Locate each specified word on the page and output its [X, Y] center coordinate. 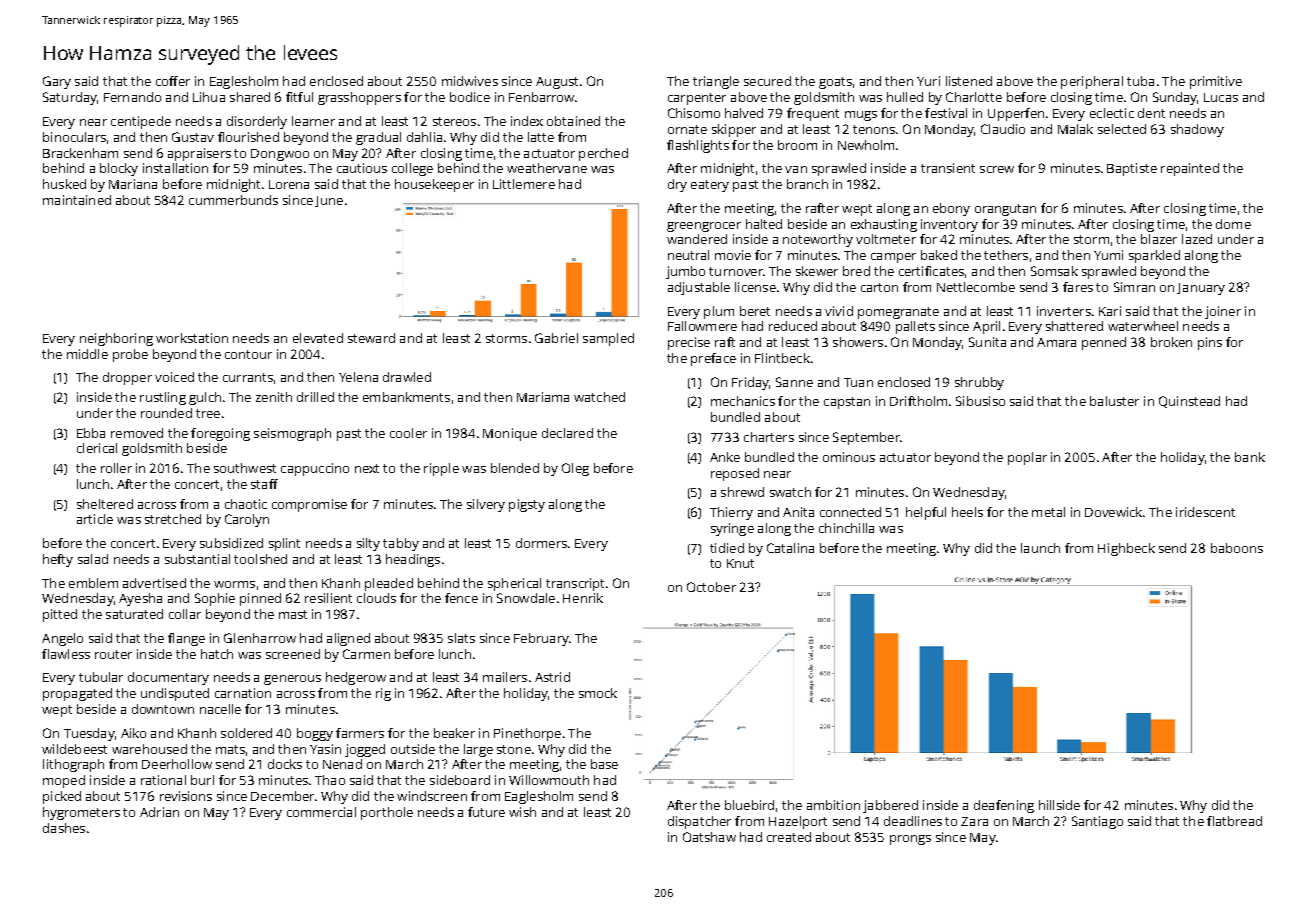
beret [755, 311]
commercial [321, 812]
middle [87, 354]
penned [1104, 343]
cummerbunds [233, 200]
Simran [1134, 287]
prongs [910, 840]
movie [733, 255]
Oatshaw [709, 837]
